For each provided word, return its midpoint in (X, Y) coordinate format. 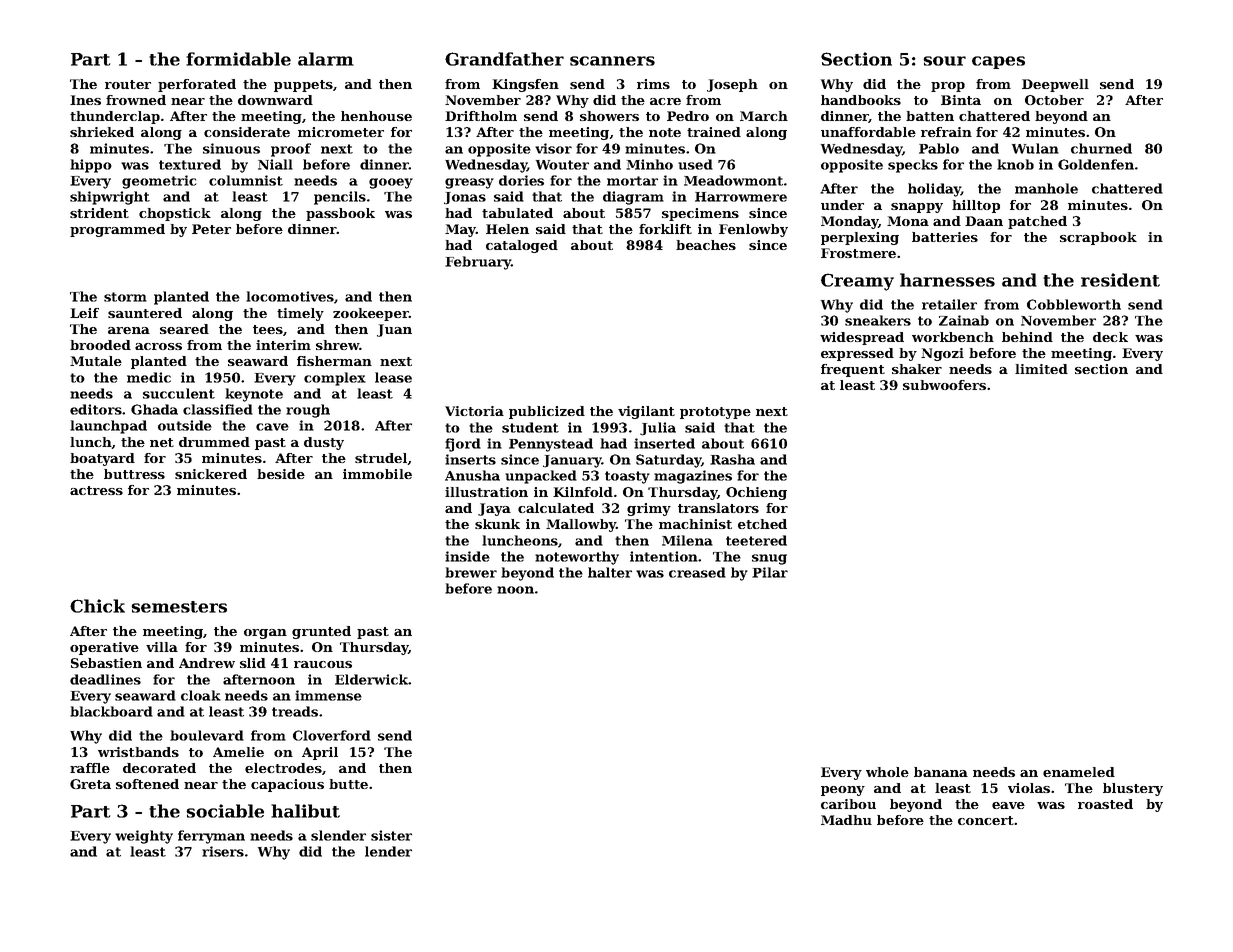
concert (986, 820)
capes (998, 62)
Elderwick (371, 679)
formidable (238, 59)
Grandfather (504, 59)
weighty (144, 837)
